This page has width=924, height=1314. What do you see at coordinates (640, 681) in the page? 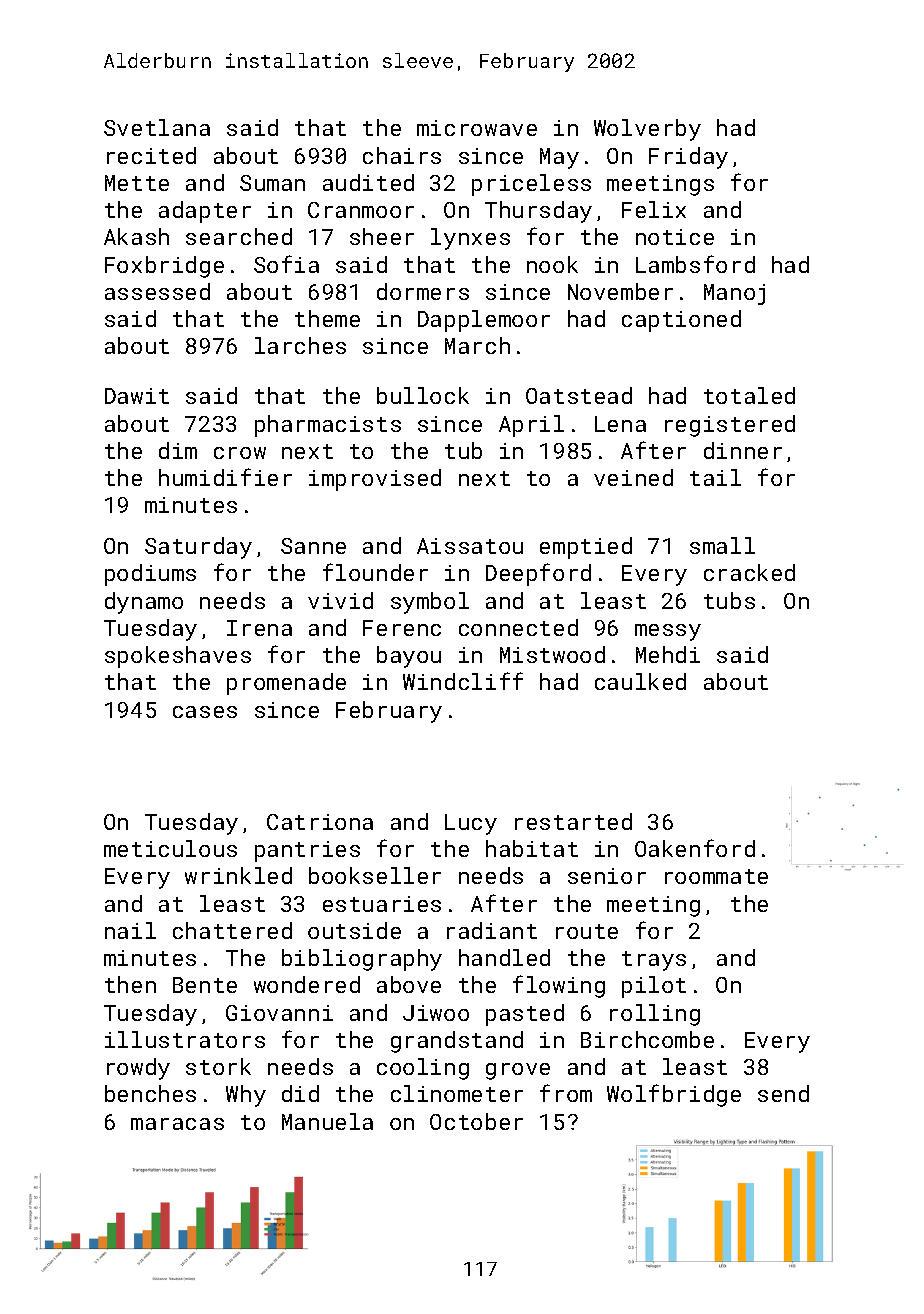
I see `caulked` at bounding box center [640, 681].
